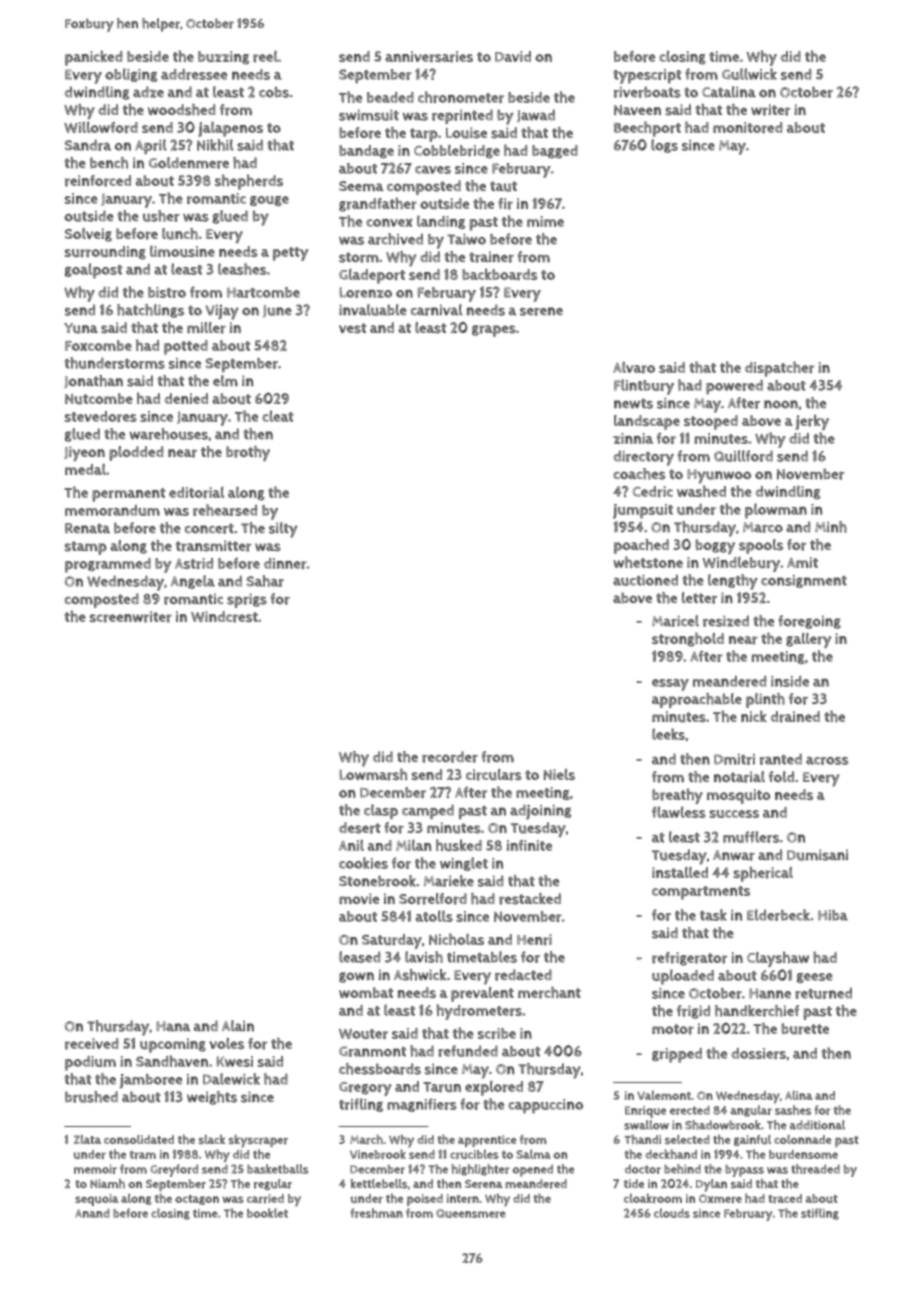  I want to click on archived, so click(395, 239).
